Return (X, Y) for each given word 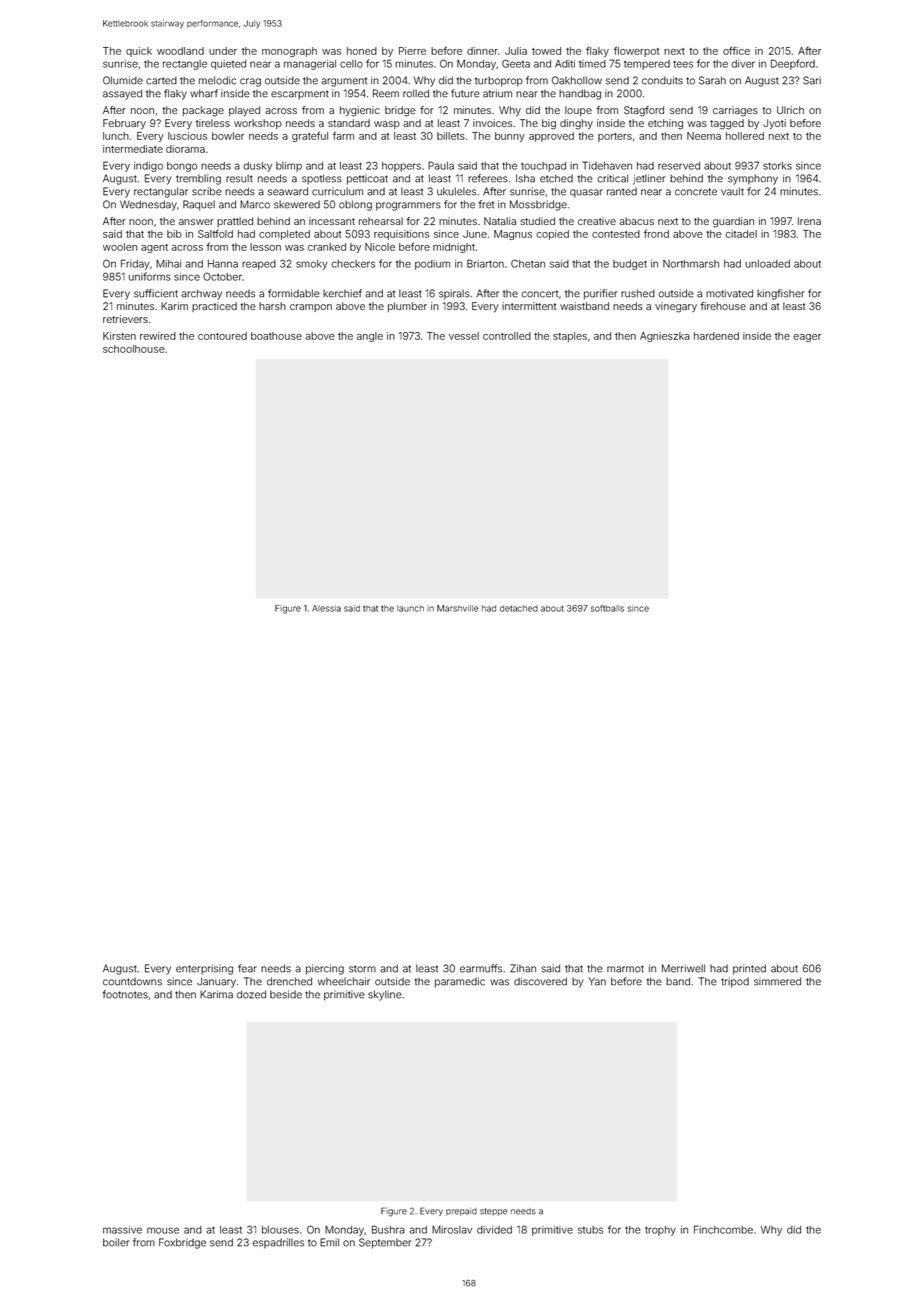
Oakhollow (577, 80)
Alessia (326, 608)
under (223, 51)
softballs (607, 608)
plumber (407, 307)
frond (656, 233)
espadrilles (278, 1243)
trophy (660, 1231)
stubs (590, 1230)
